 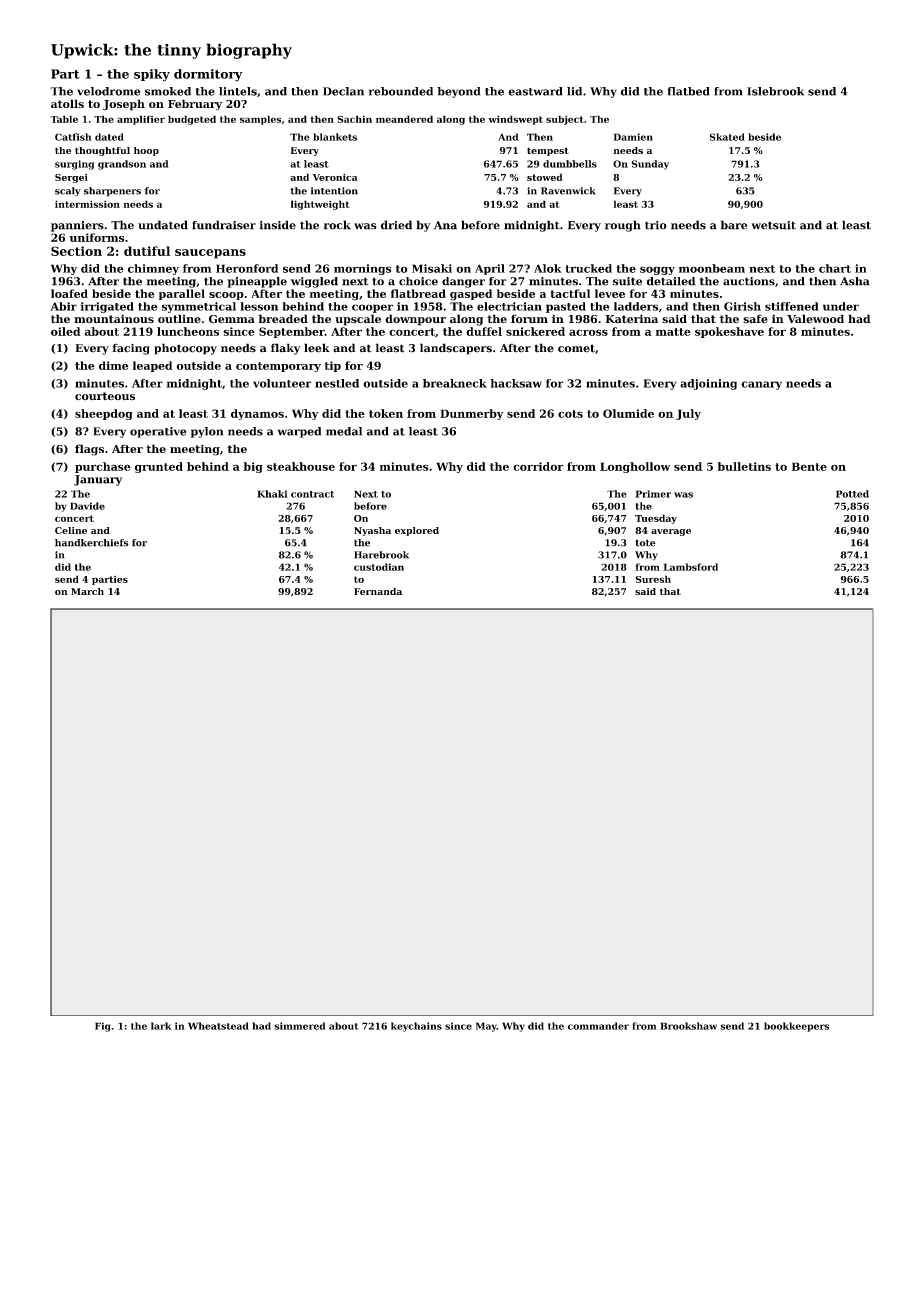 What do you see at coordinates (570, 414) in the screenshot?
I see `cots` at bounding box center [570, 414].
